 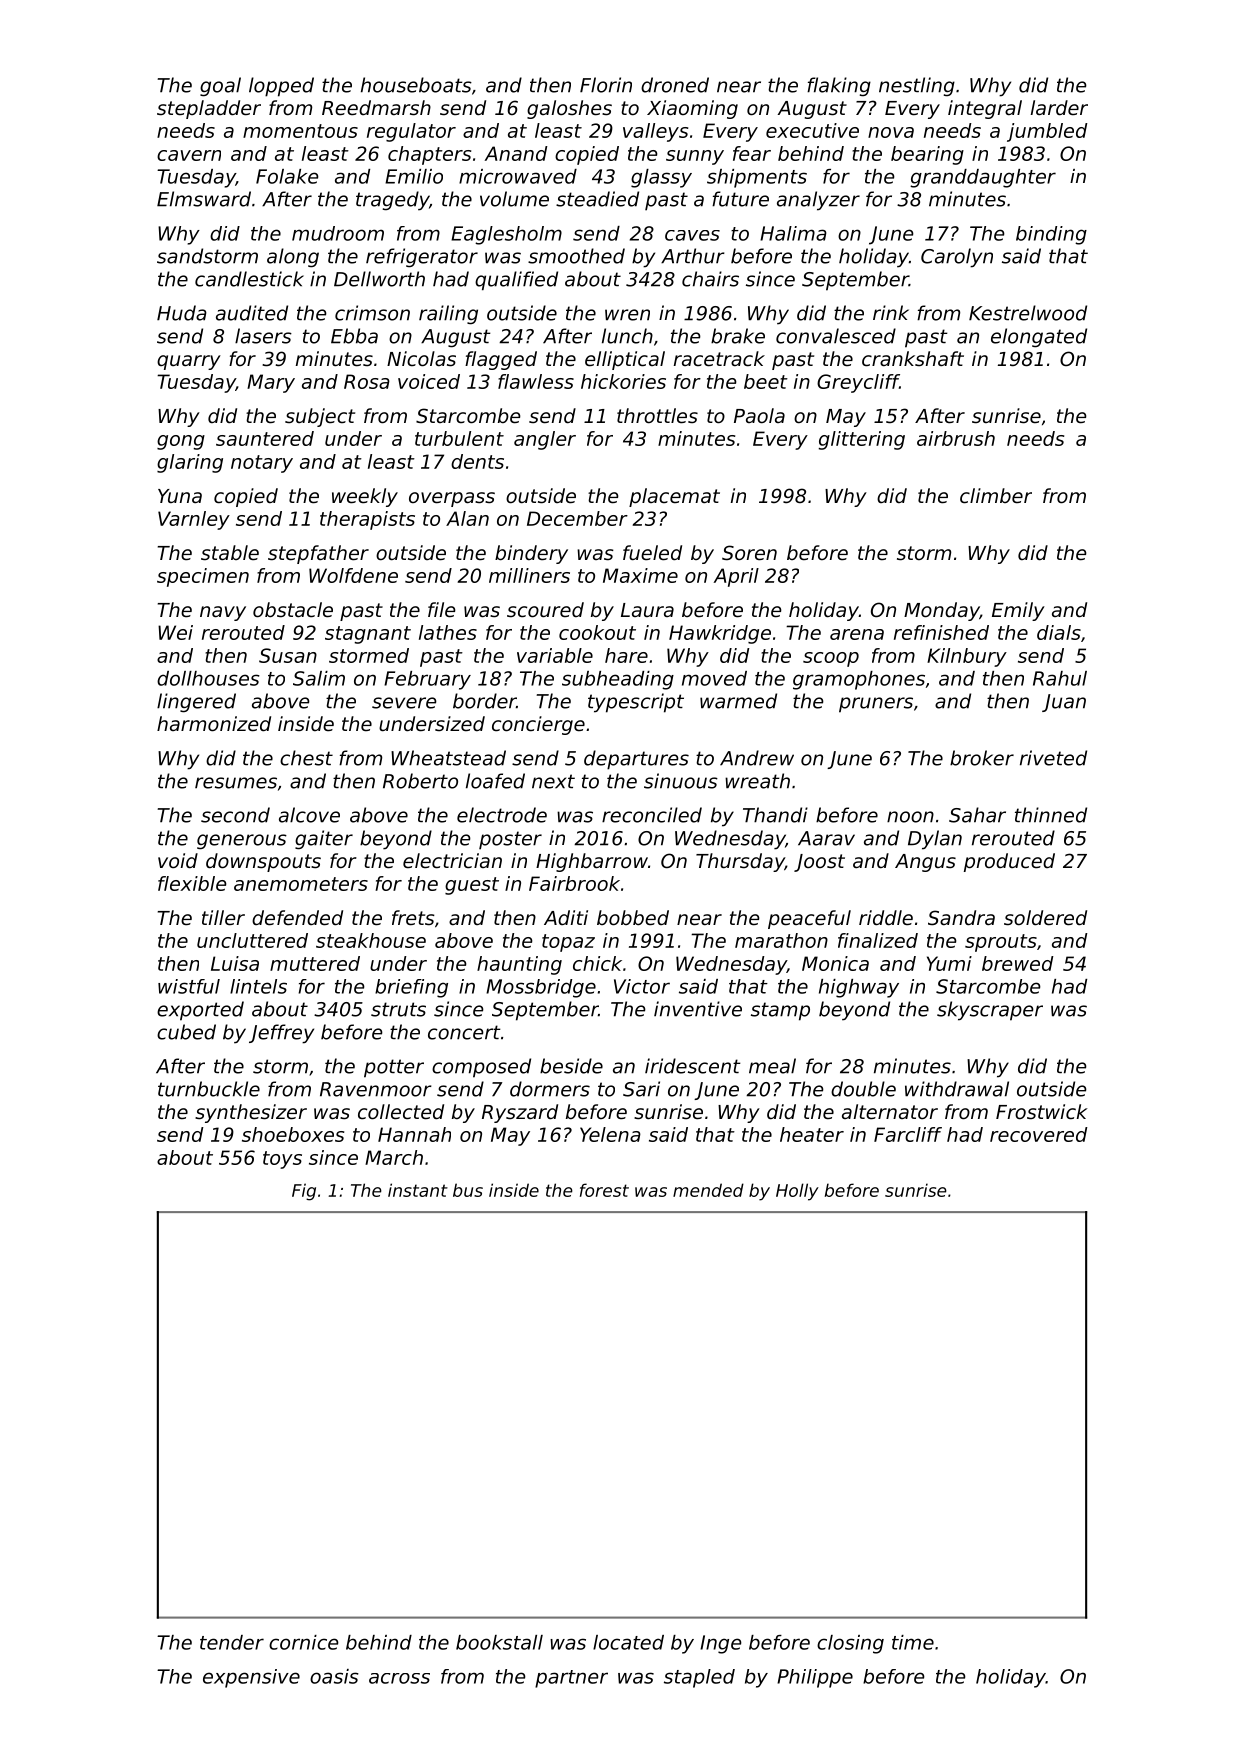 I want to click on Holly, so click(x=797, y=1192).
